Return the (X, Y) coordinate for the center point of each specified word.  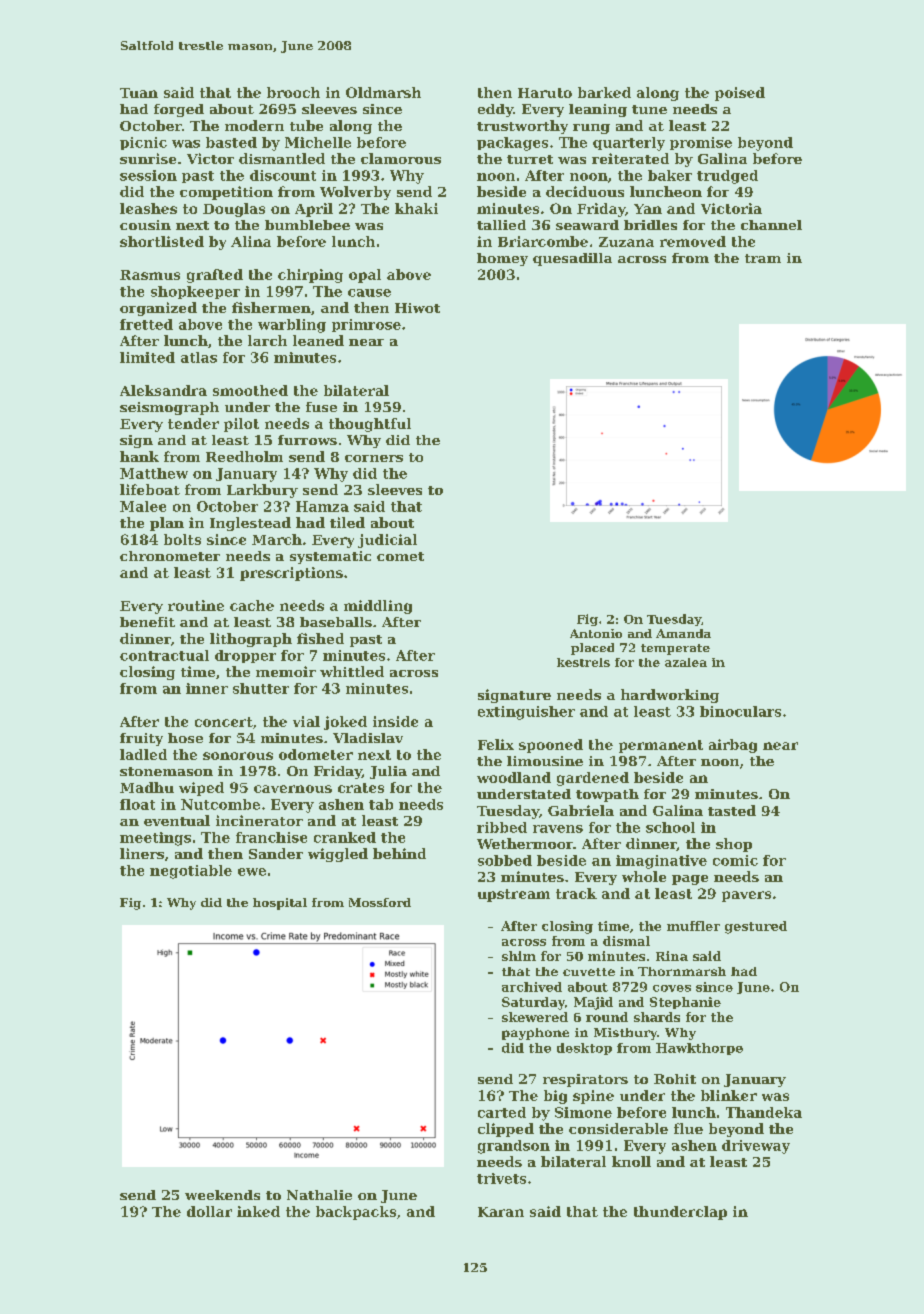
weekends (222, 1195)
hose (185, 738)
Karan (501, 1212)
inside (395, 721)
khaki (416, 208)
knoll (631, 1161)
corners (374, 458)
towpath (607, 795)
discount (283, 175)
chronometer (170, 556)
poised (740, 94)
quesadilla (572, 259)
